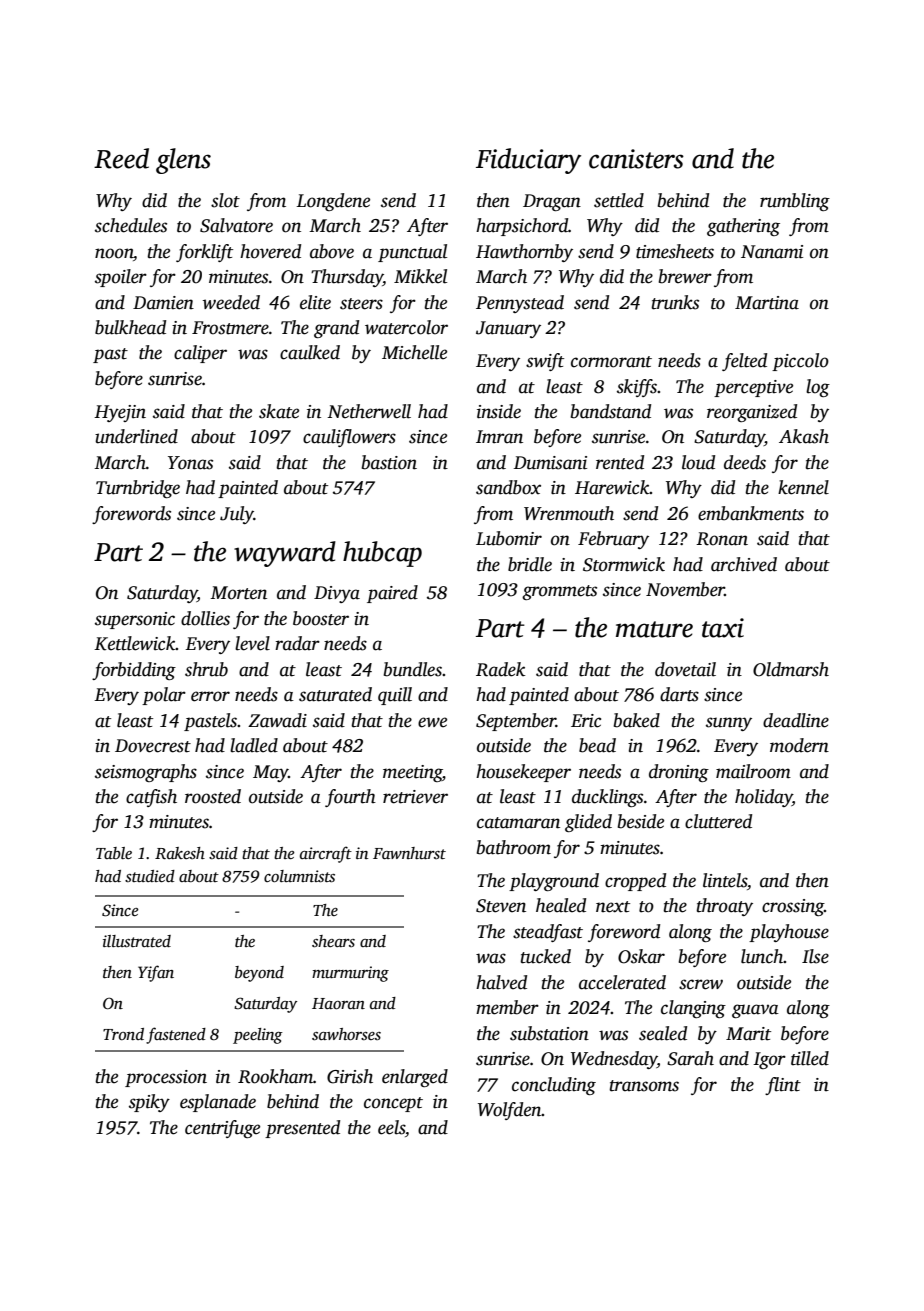 Image resolution: width=924 pixels, height=1311 pixels. I want to click on modern, so click(799, 745).
